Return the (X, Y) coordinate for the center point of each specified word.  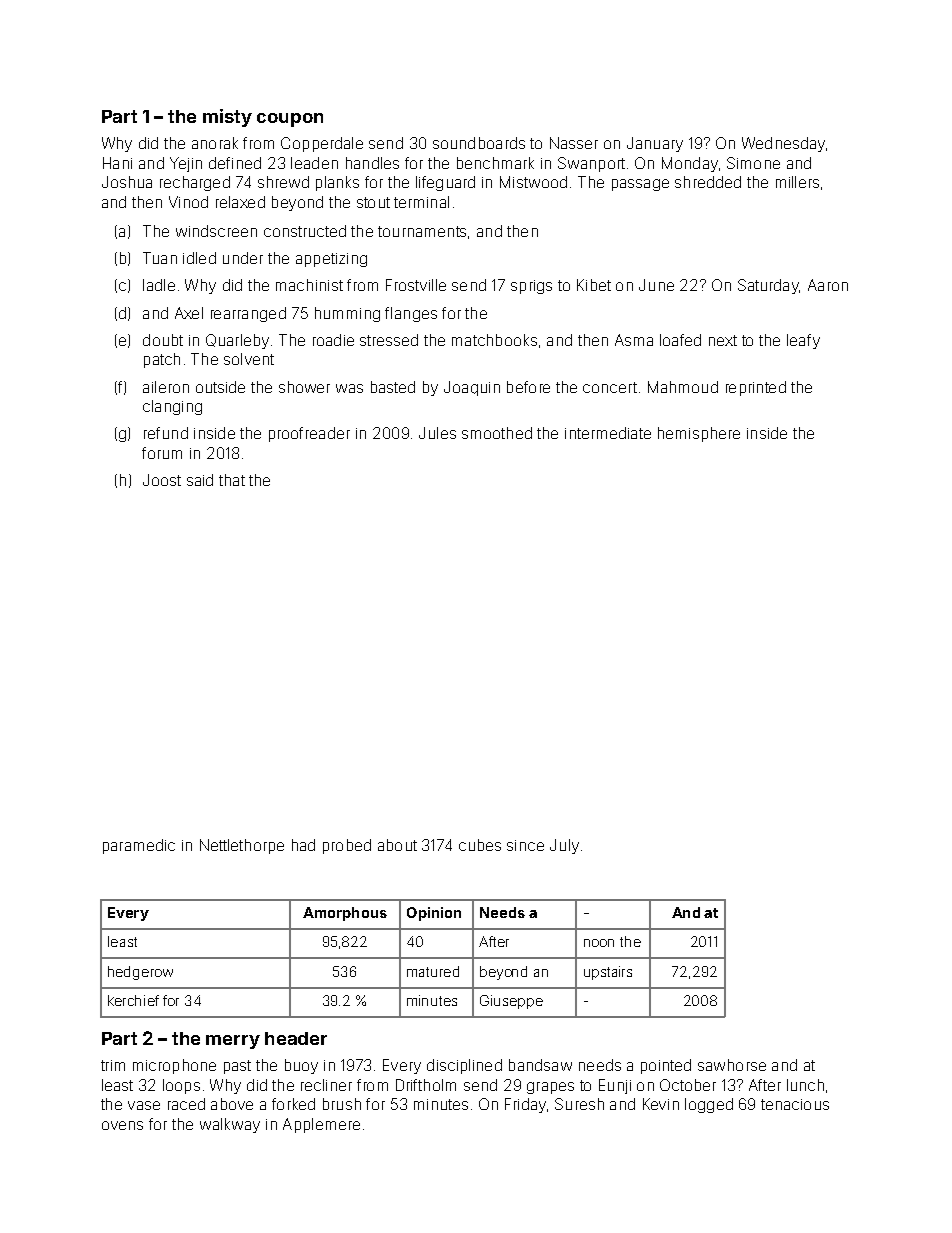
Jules (437, 433)
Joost (162, 480)
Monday (690, 164)
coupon (290, 120)
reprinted (756, 388)
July (564, 846)
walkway (230, 1125)
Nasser (574, 143)
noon (599, 943)
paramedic (139, 846)
